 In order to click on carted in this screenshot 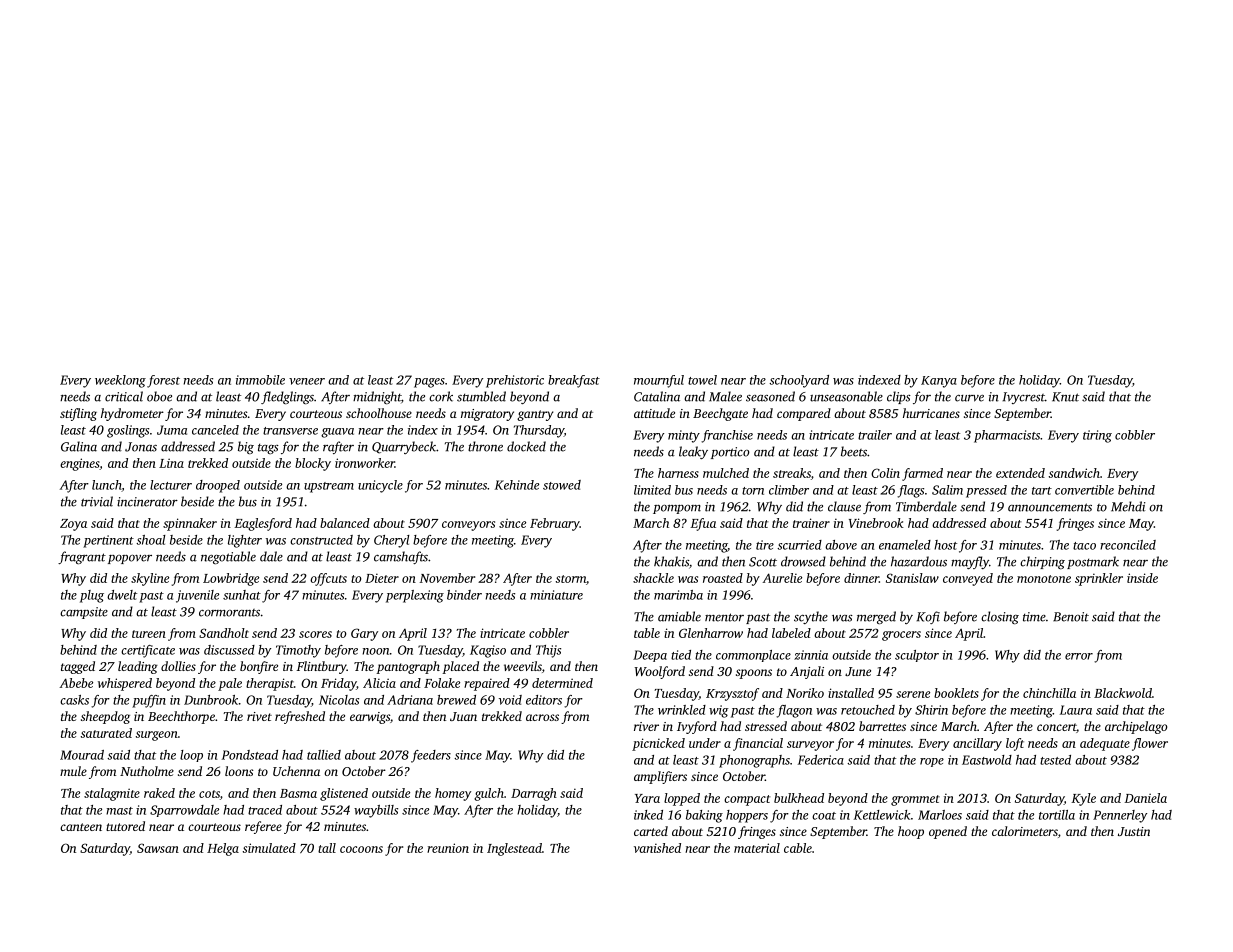, I will do `click(651, 831)`.
